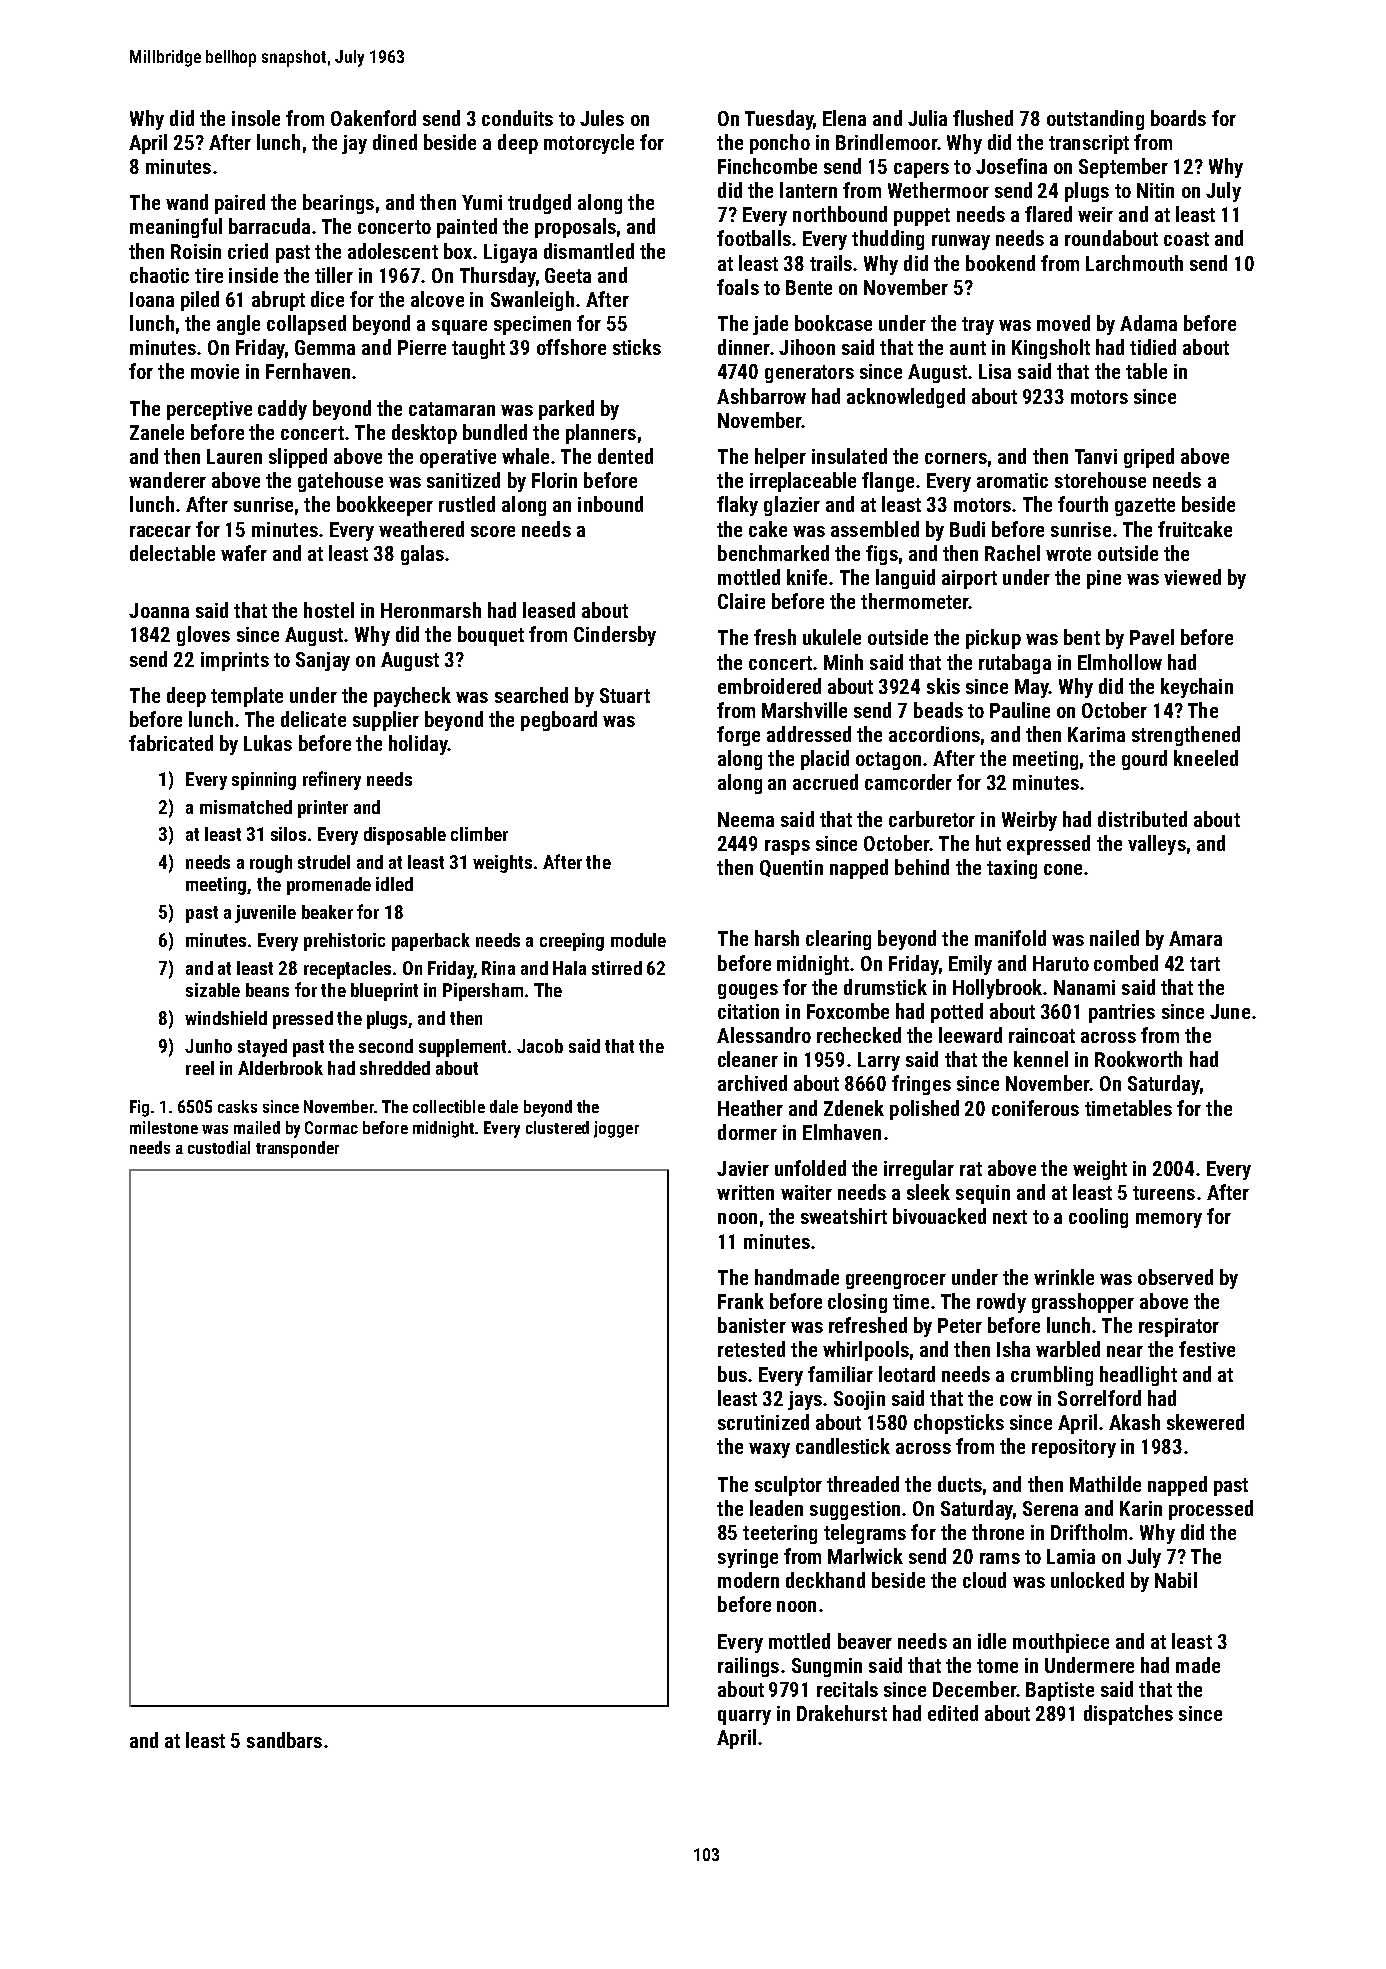 The image size is (1386, 1969). I want to click on boards, so click(1178, 118).
